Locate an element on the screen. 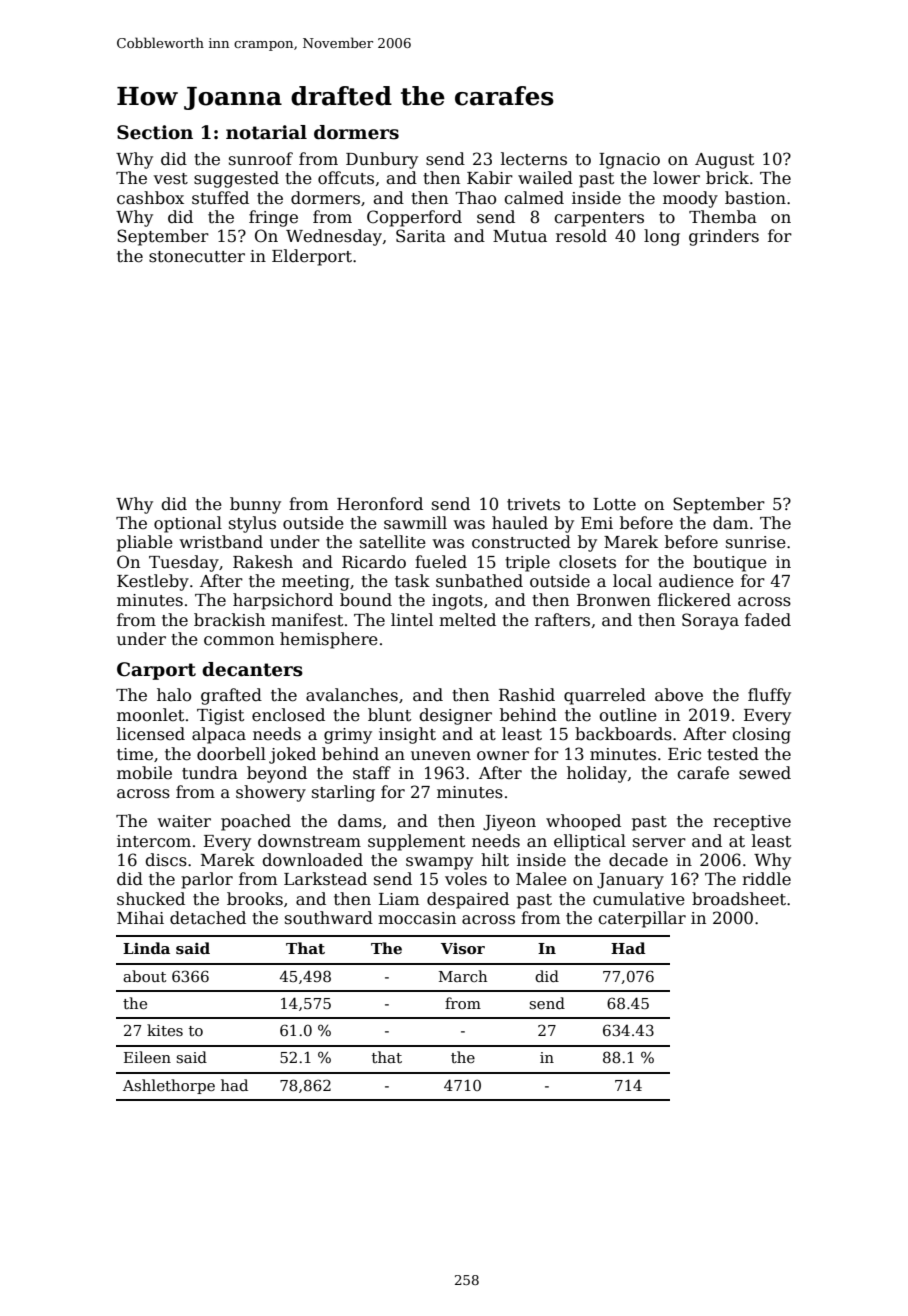 This screenshot has width=908, height=1316. notarial is located at coordinates (266, 132).
